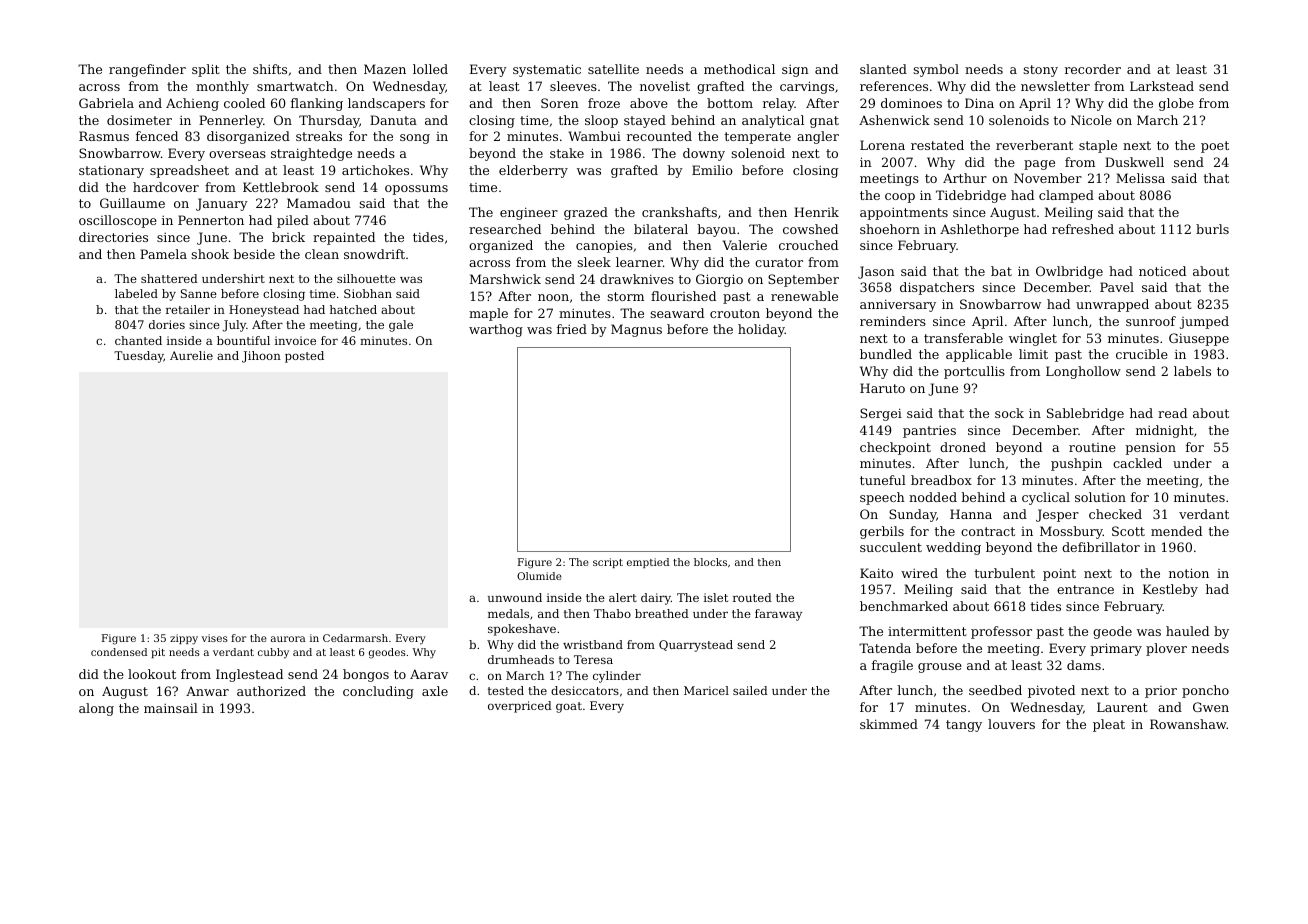 The width and height of the screenshot is (1308, 924). What do you see at coordinates (988, 531) in the screenshot?
I see `contract` at bounding box center [988, 531].
